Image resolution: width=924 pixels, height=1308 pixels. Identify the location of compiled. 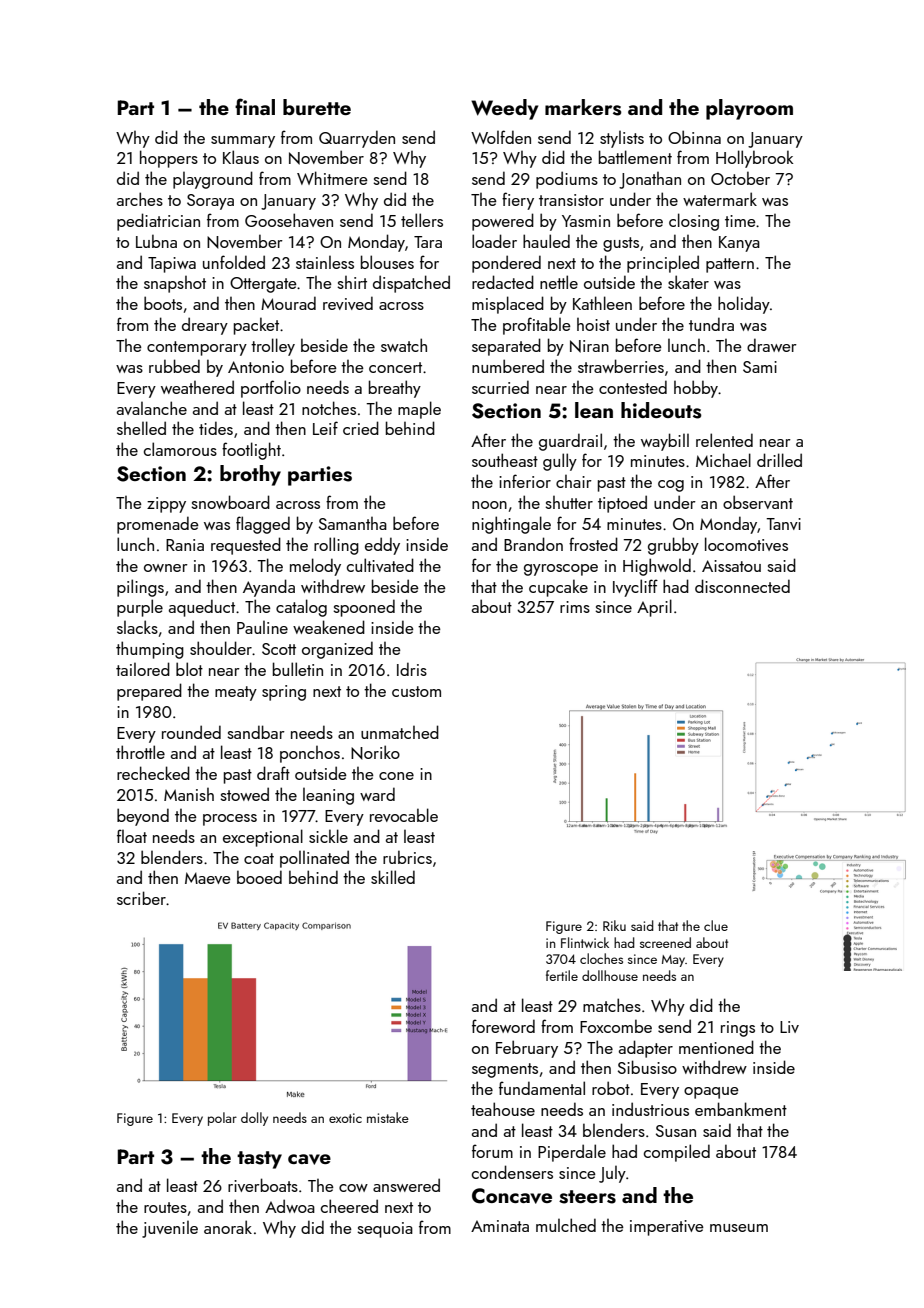
(677, 1153).
